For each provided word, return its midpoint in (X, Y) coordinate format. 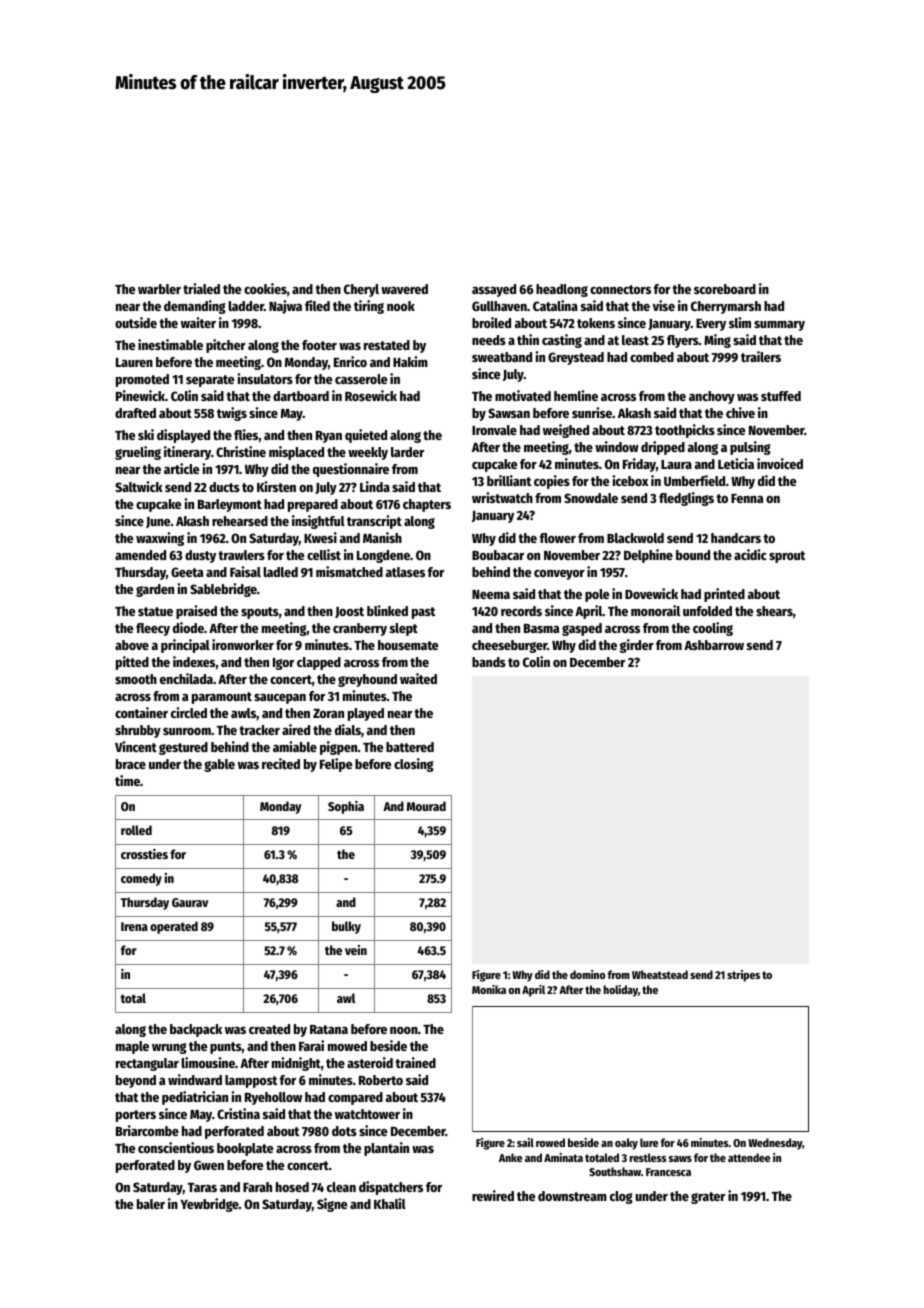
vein (356, 950)
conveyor (559, 575)
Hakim (410, 361)
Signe (332, 1205)
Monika (489, 989)
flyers (683, 341)
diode (188, 627)
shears (774, 611)
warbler (159, 289)
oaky (626, 1144)
